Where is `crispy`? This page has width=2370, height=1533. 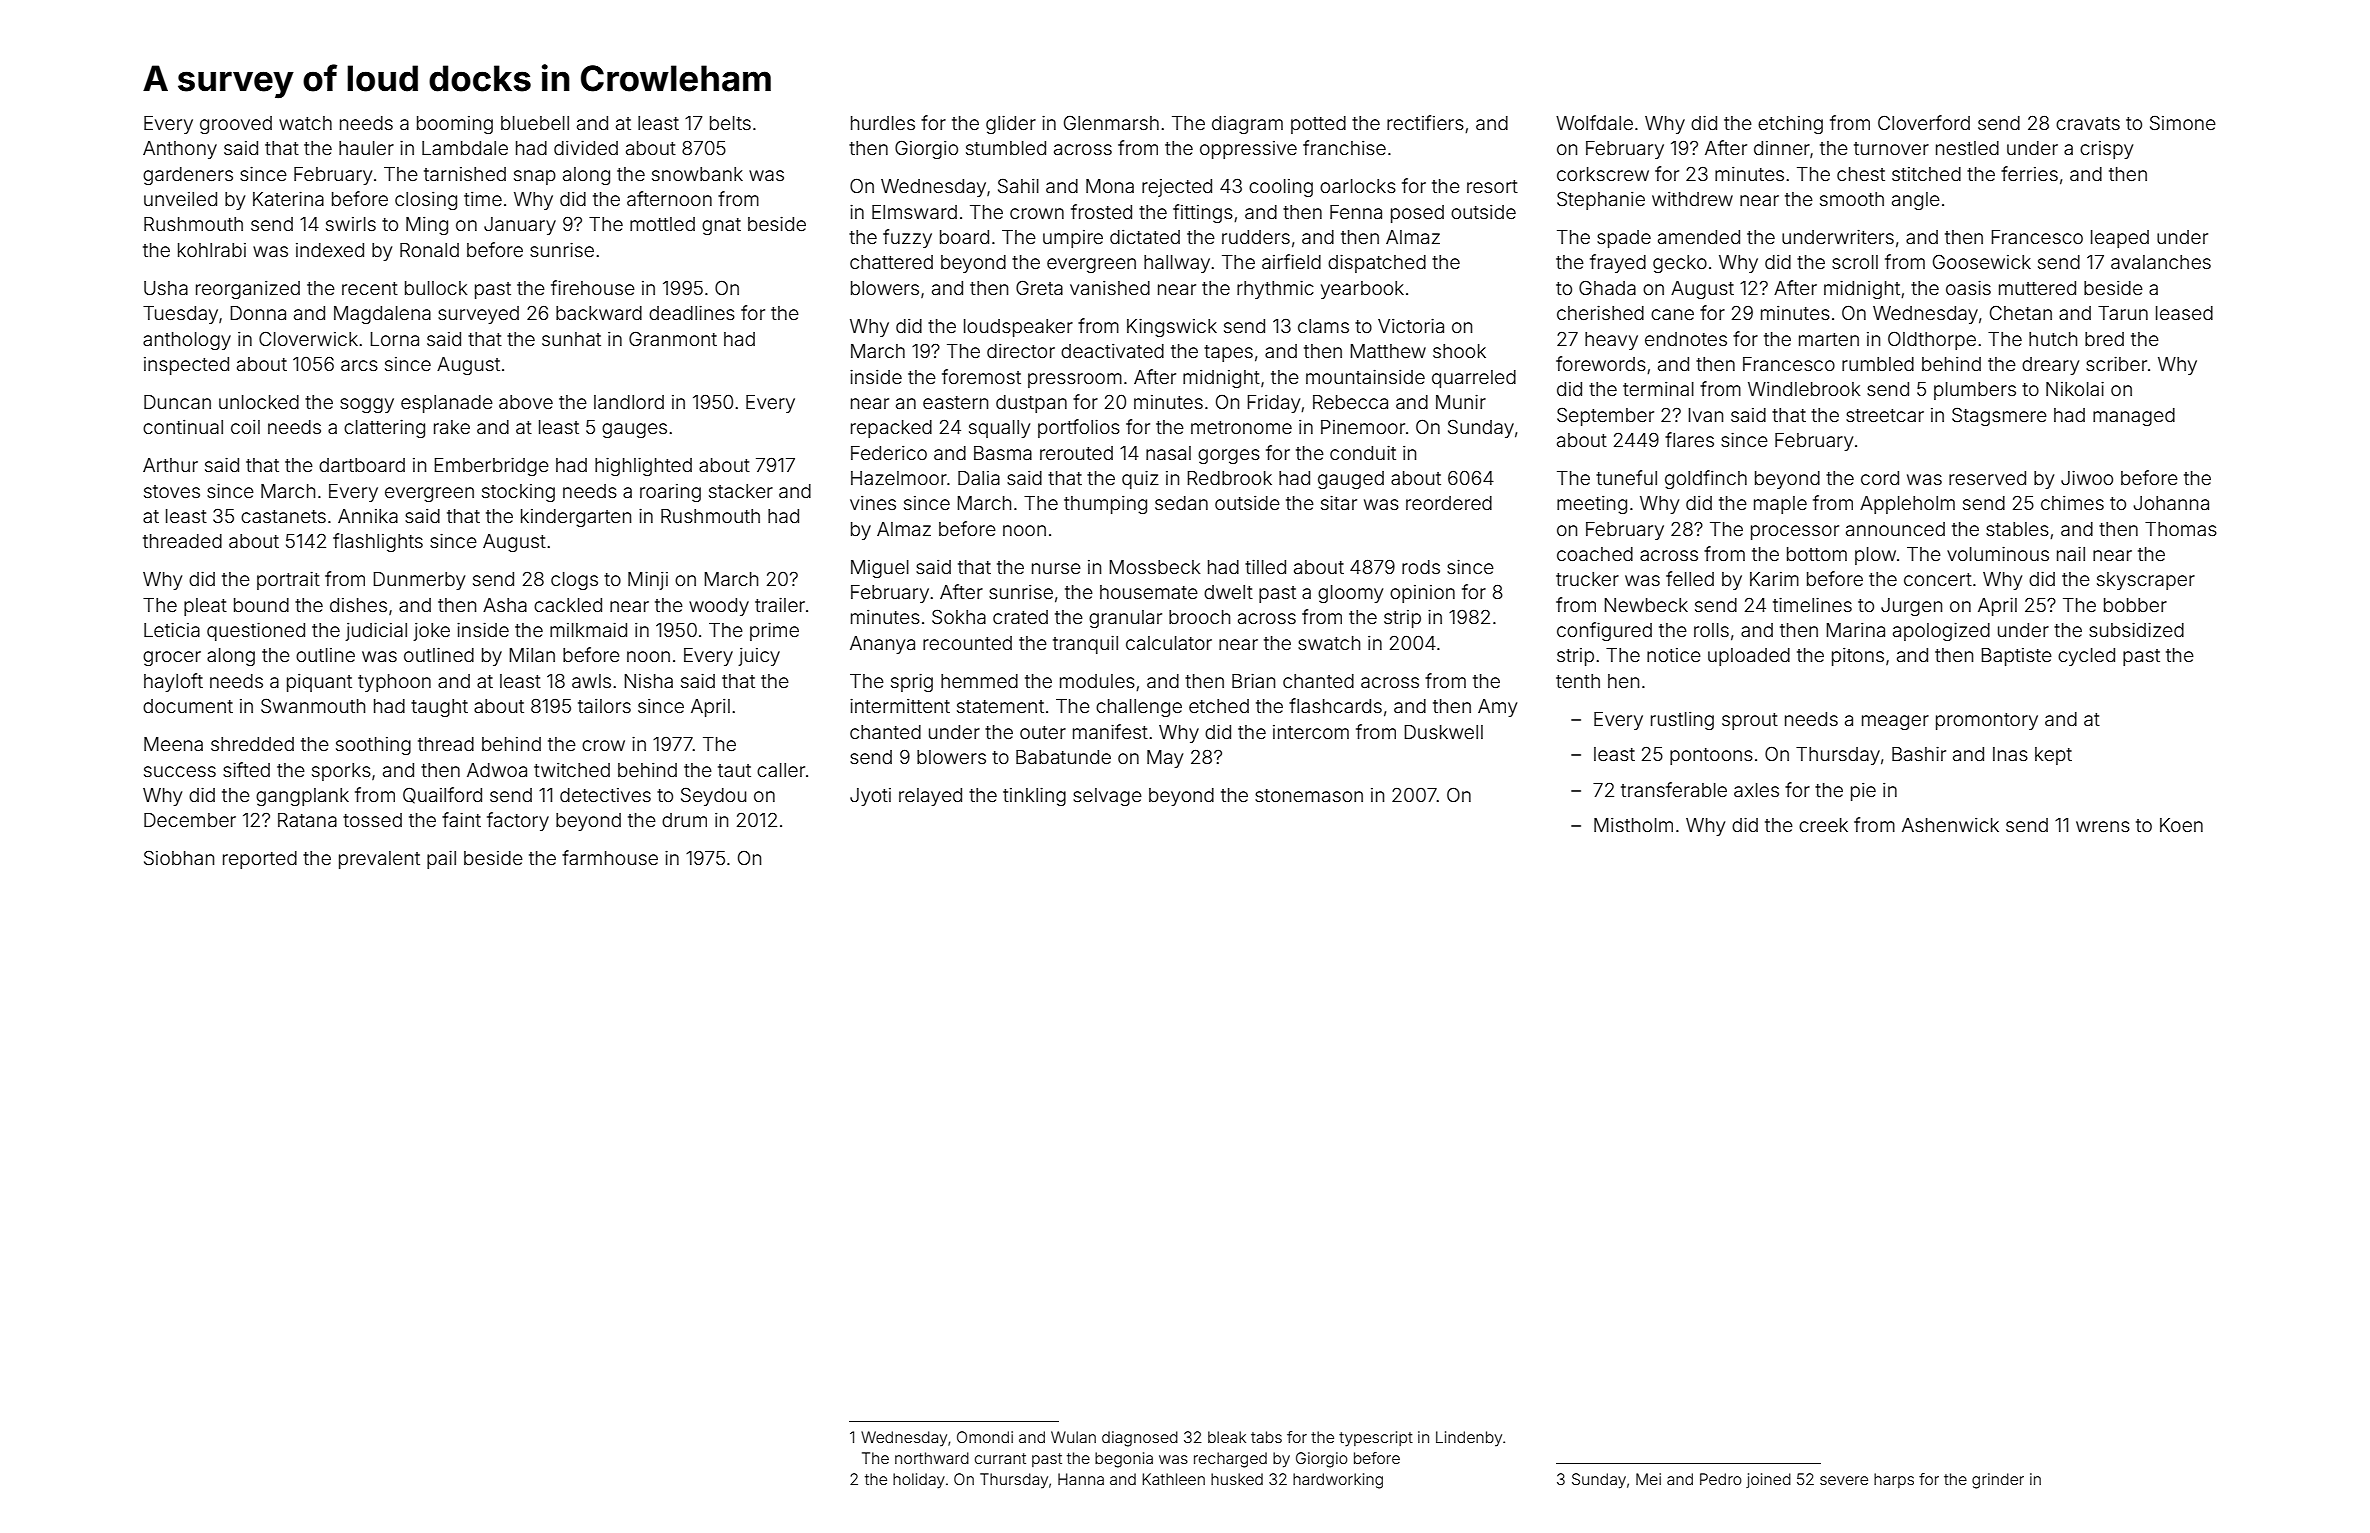
crispy is located at coordinates (2106, 150).
